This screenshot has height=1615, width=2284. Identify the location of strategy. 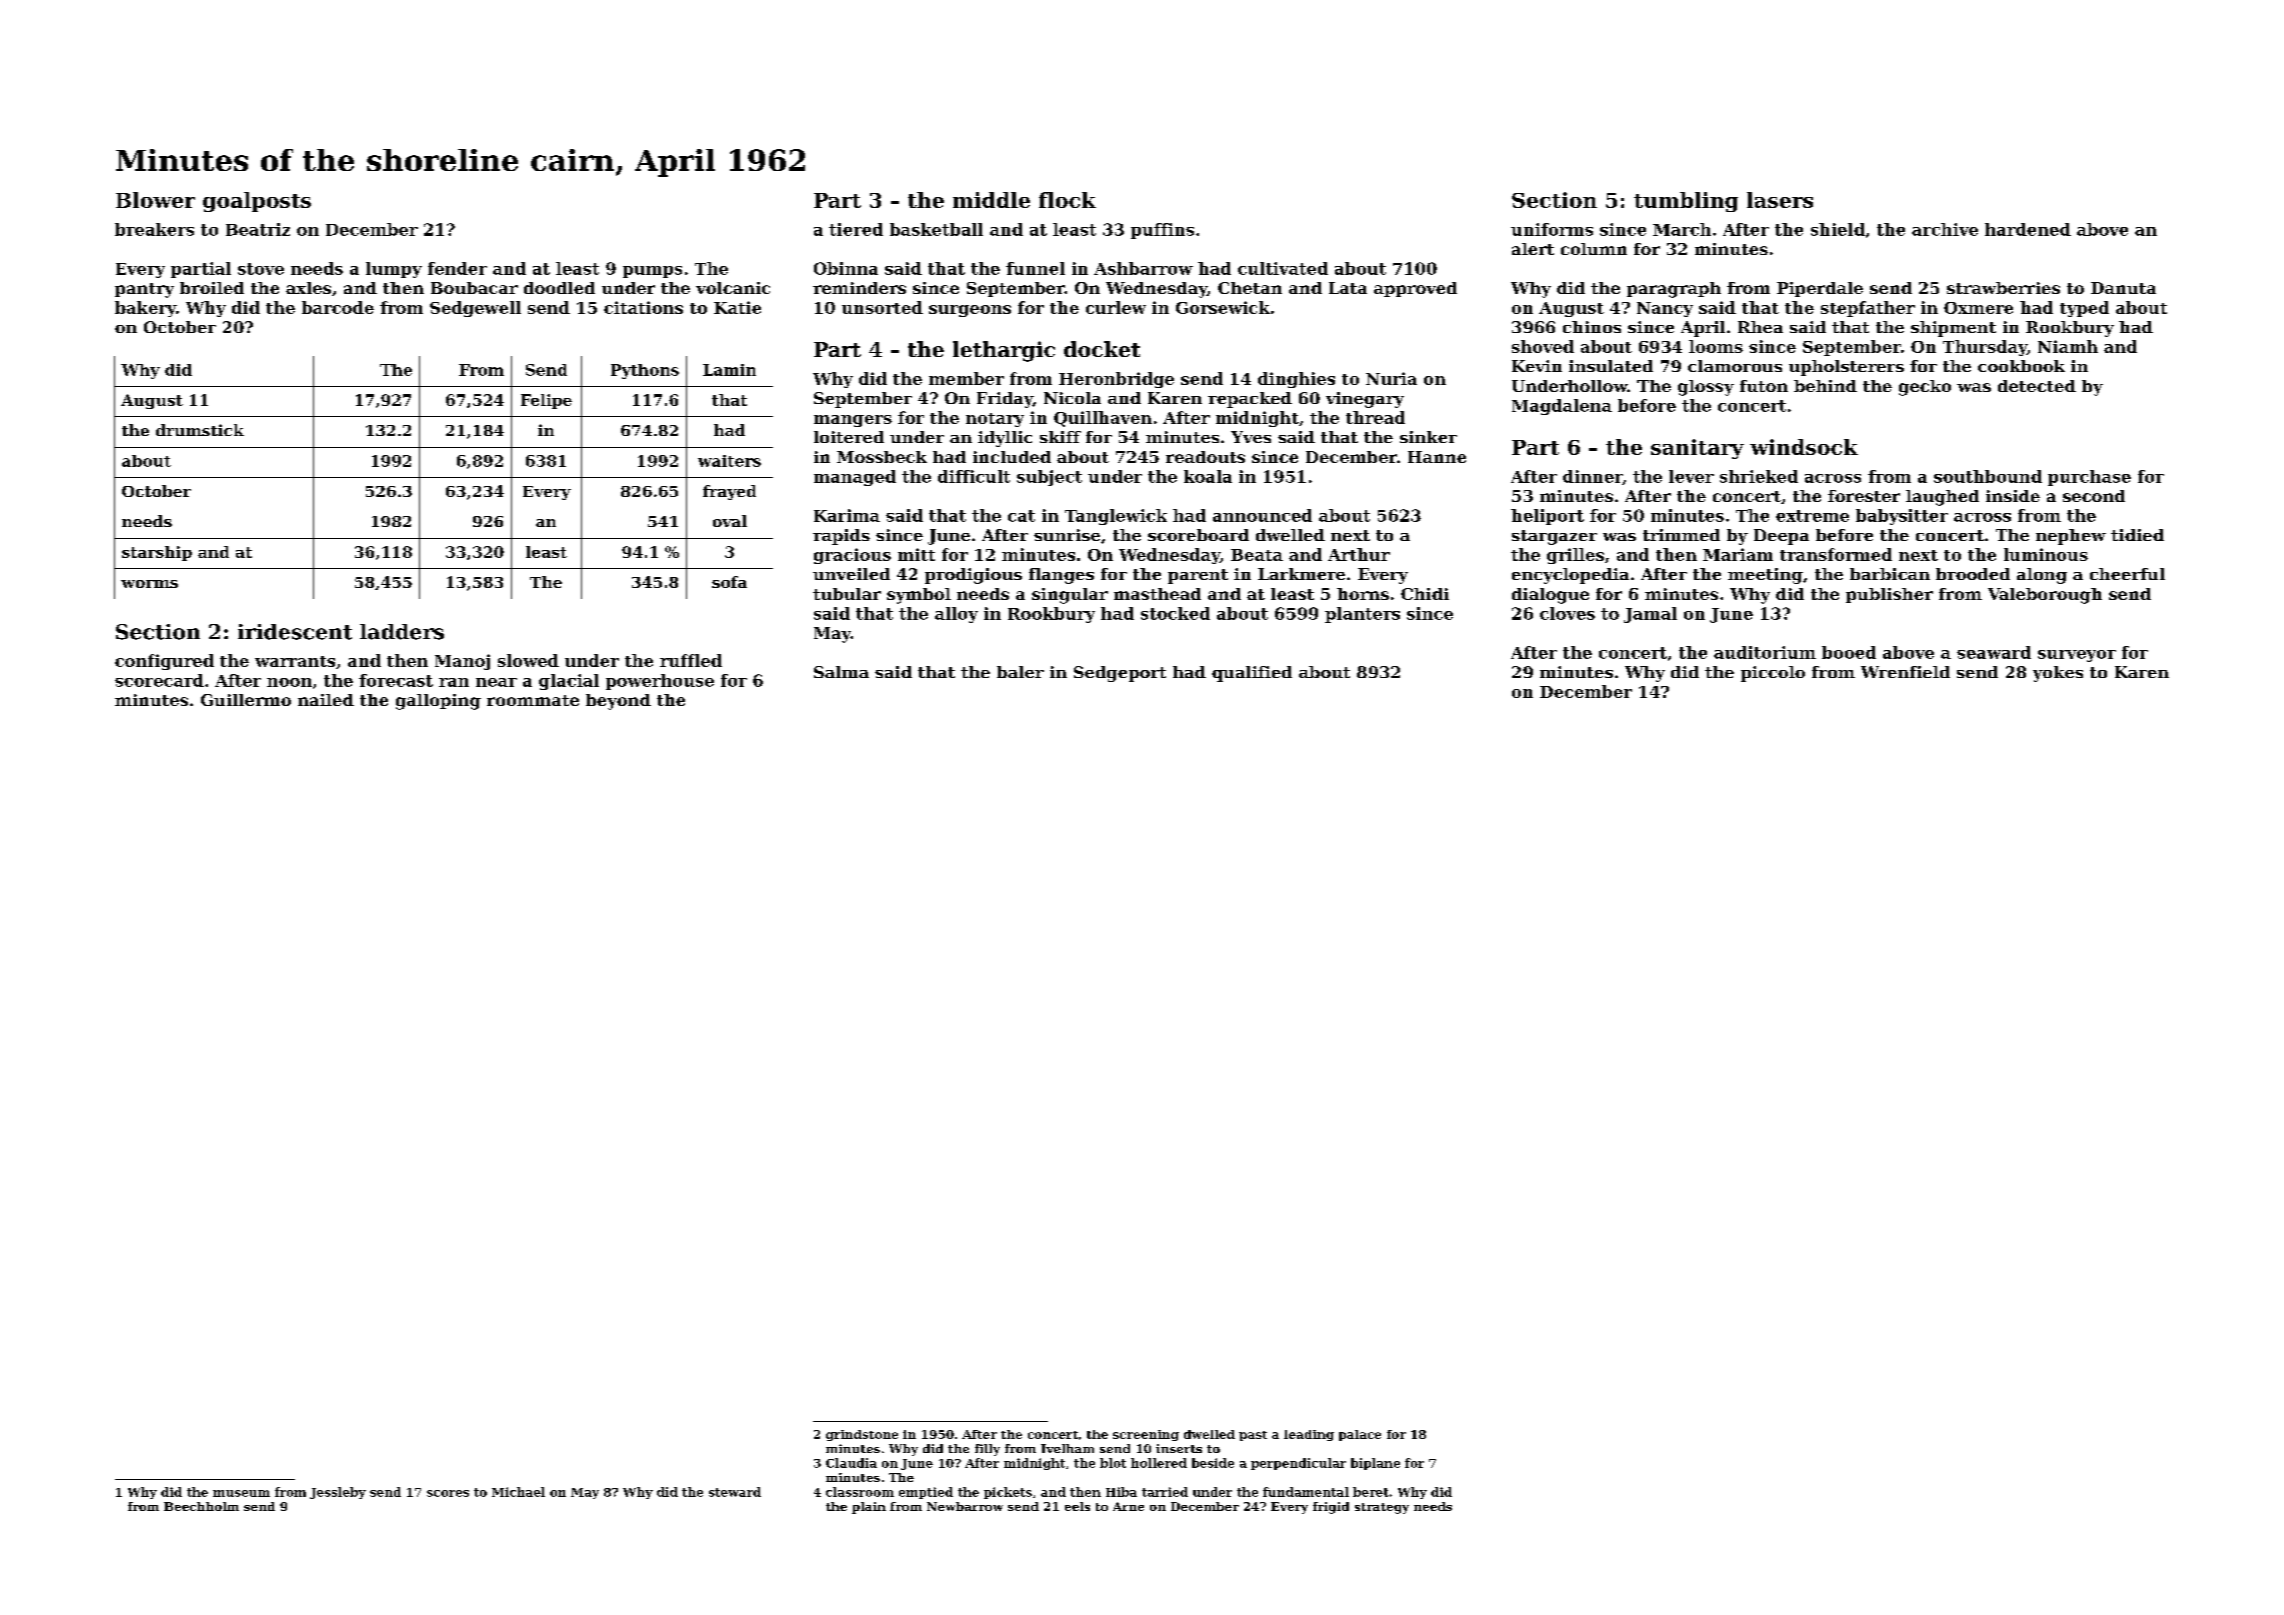
(1382, 1508).
